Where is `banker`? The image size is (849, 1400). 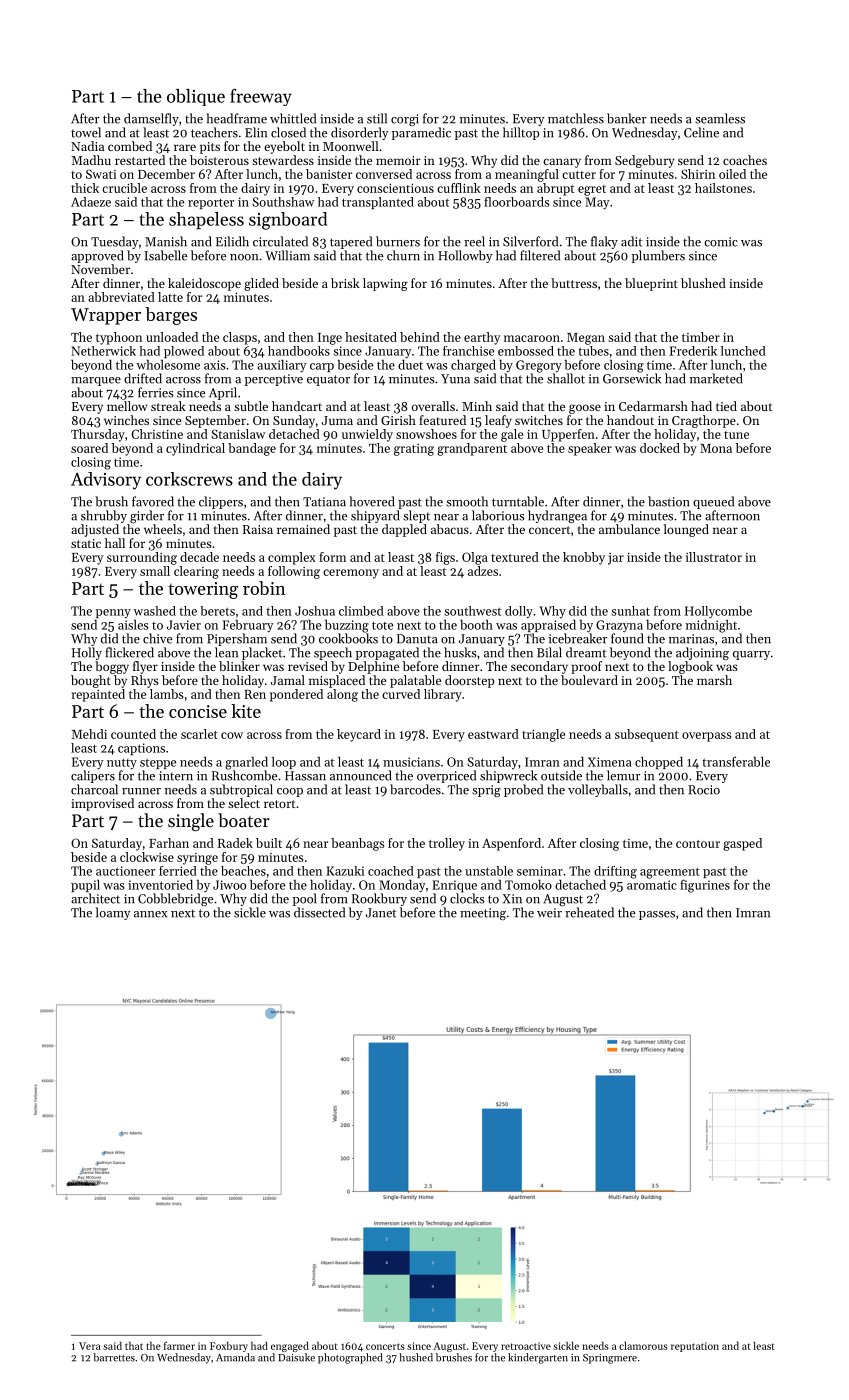
banker is located at coordinates (626, 118).
